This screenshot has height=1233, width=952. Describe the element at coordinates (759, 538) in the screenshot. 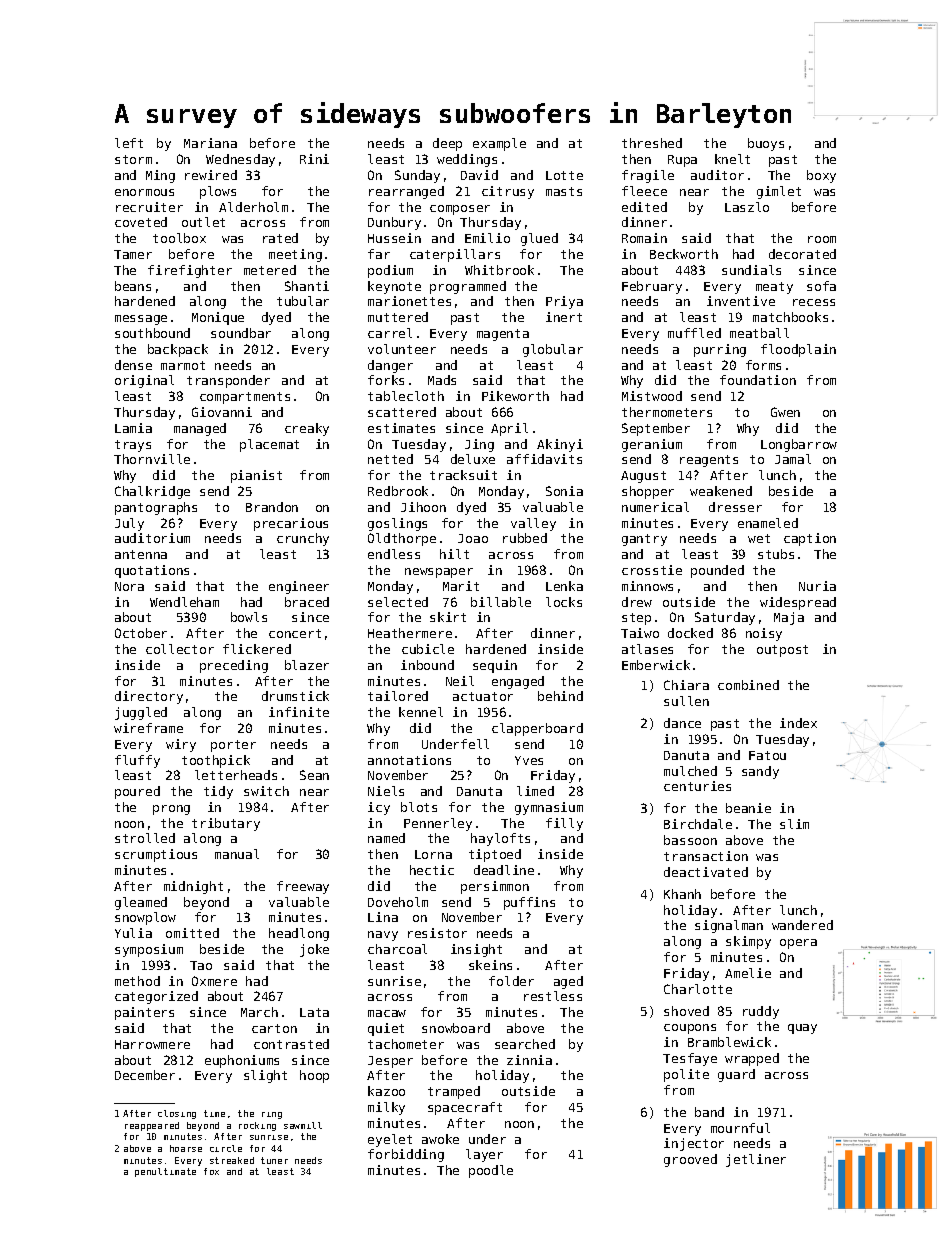

I see `wet` at that location.
